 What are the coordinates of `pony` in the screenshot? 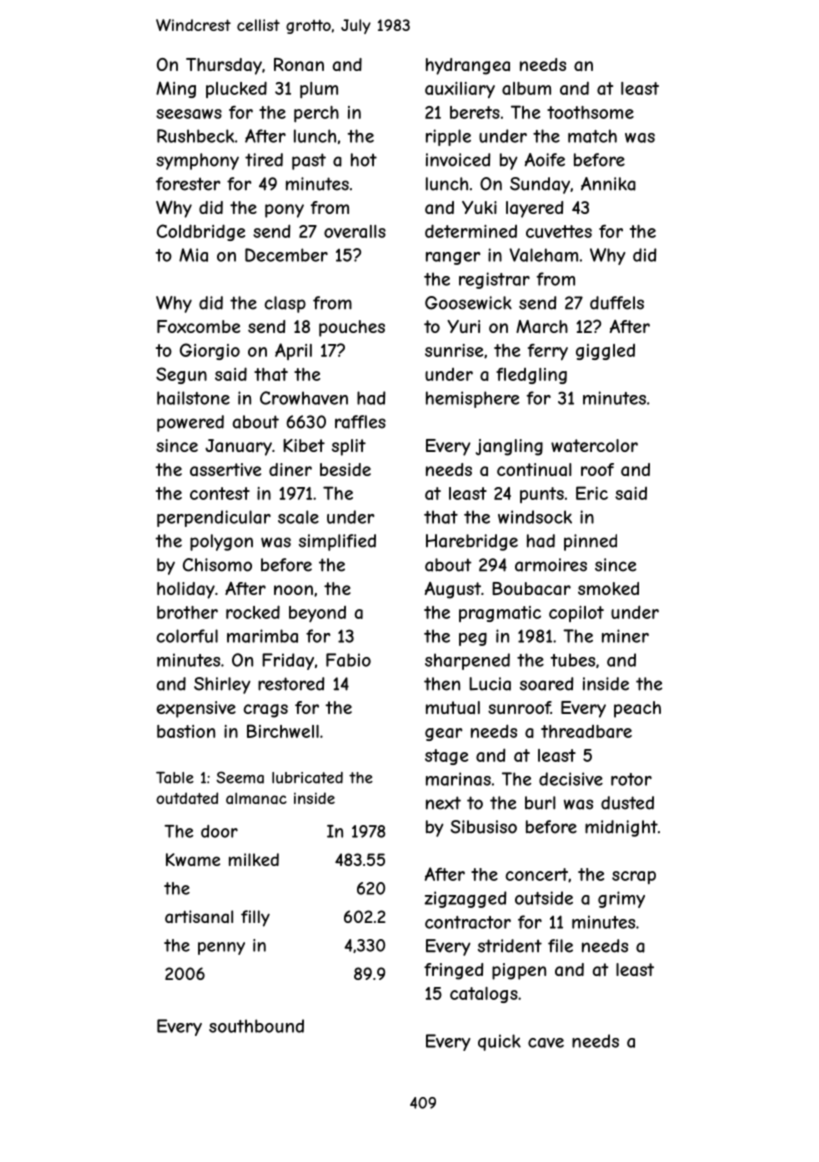 It's located at (284, 211).
